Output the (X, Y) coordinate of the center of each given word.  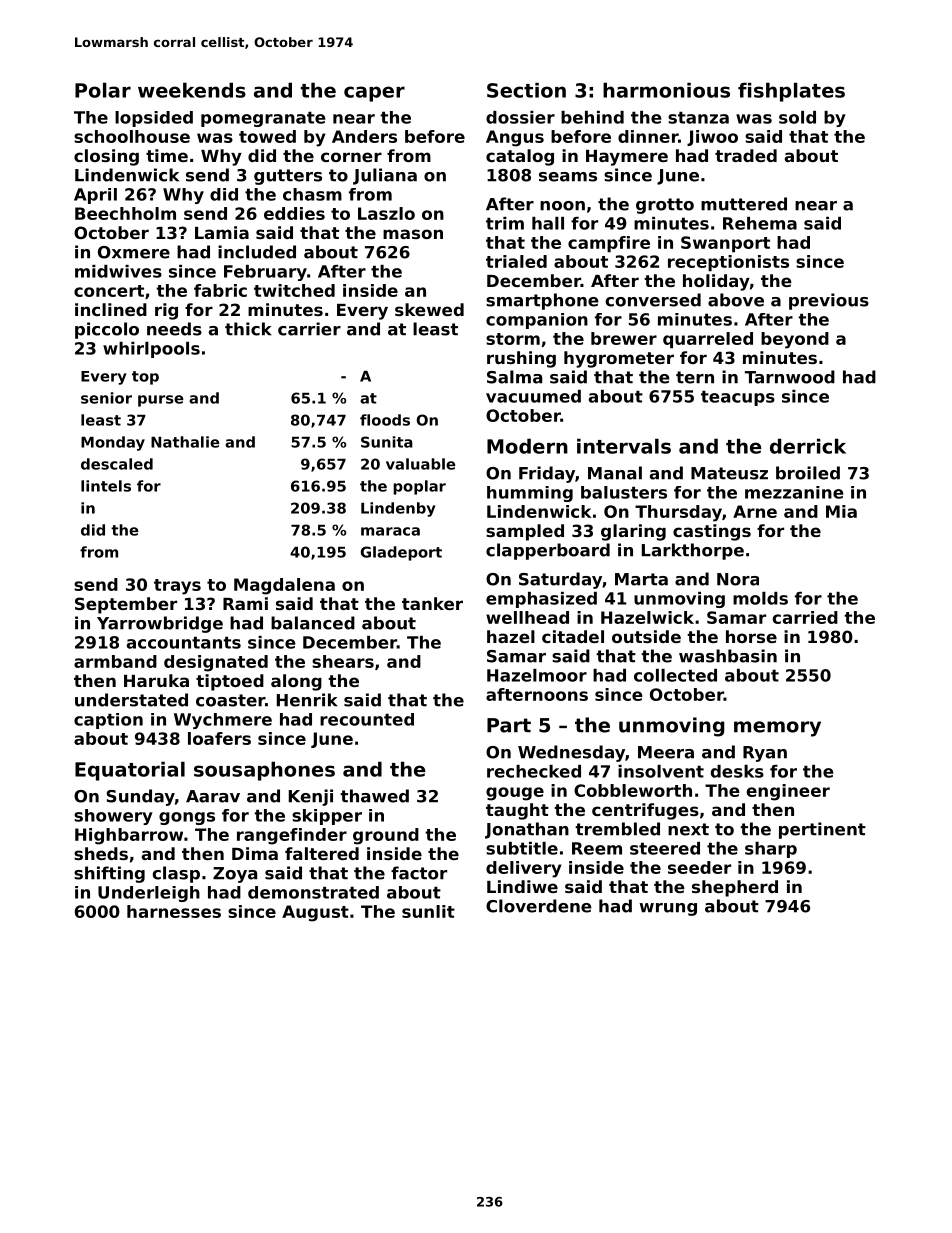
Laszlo (386, 213)
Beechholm (125, 213)
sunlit (428, 911)
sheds (101, 853)
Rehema (760, 223)
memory (777, 729)
